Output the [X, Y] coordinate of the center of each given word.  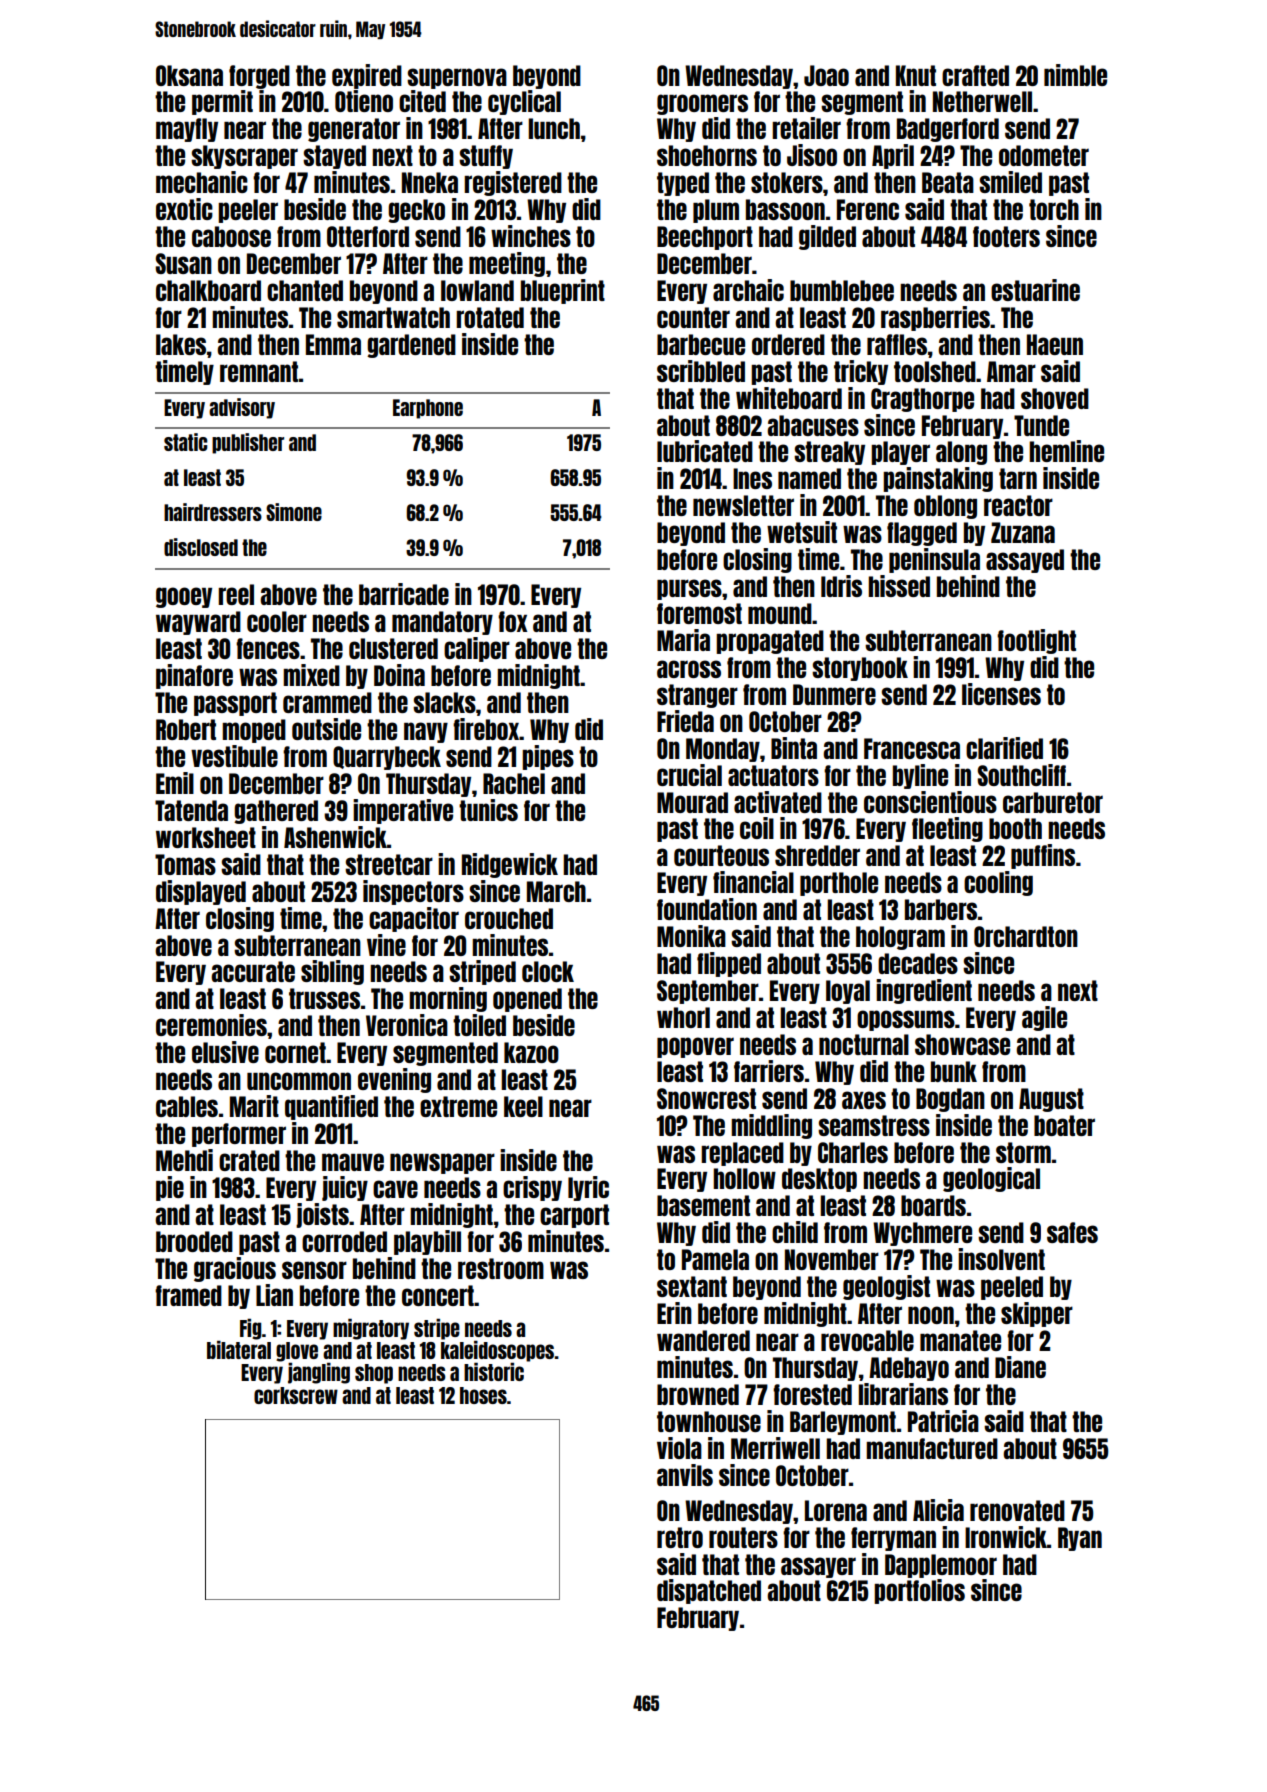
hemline [1066, 451]
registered [513, 183]
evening [394, 1080]
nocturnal [864, 1044]
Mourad [692, 802]
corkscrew [296, 1395]
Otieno [364, 101]
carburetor [1053, 802]
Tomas [185, 864]
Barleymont [843, 1423]
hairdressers [213, 512]
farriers [769, 1071]
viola [679, 1448]
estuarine [1035, 290]
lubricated [705, 451]
